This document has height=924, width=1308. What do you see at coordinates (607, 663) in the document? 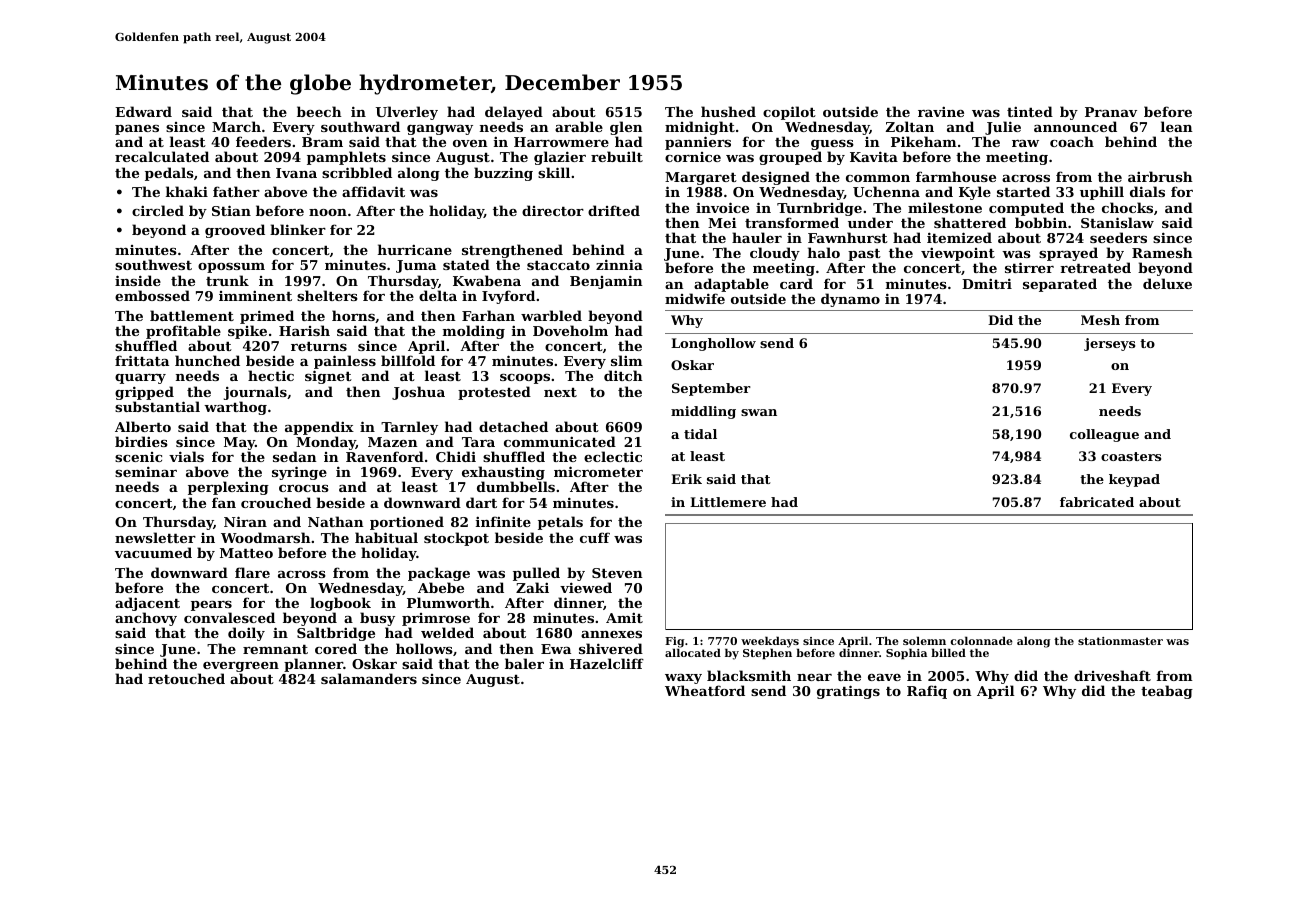
I see `Hazelcliff` at bounding box center [607, 663].
